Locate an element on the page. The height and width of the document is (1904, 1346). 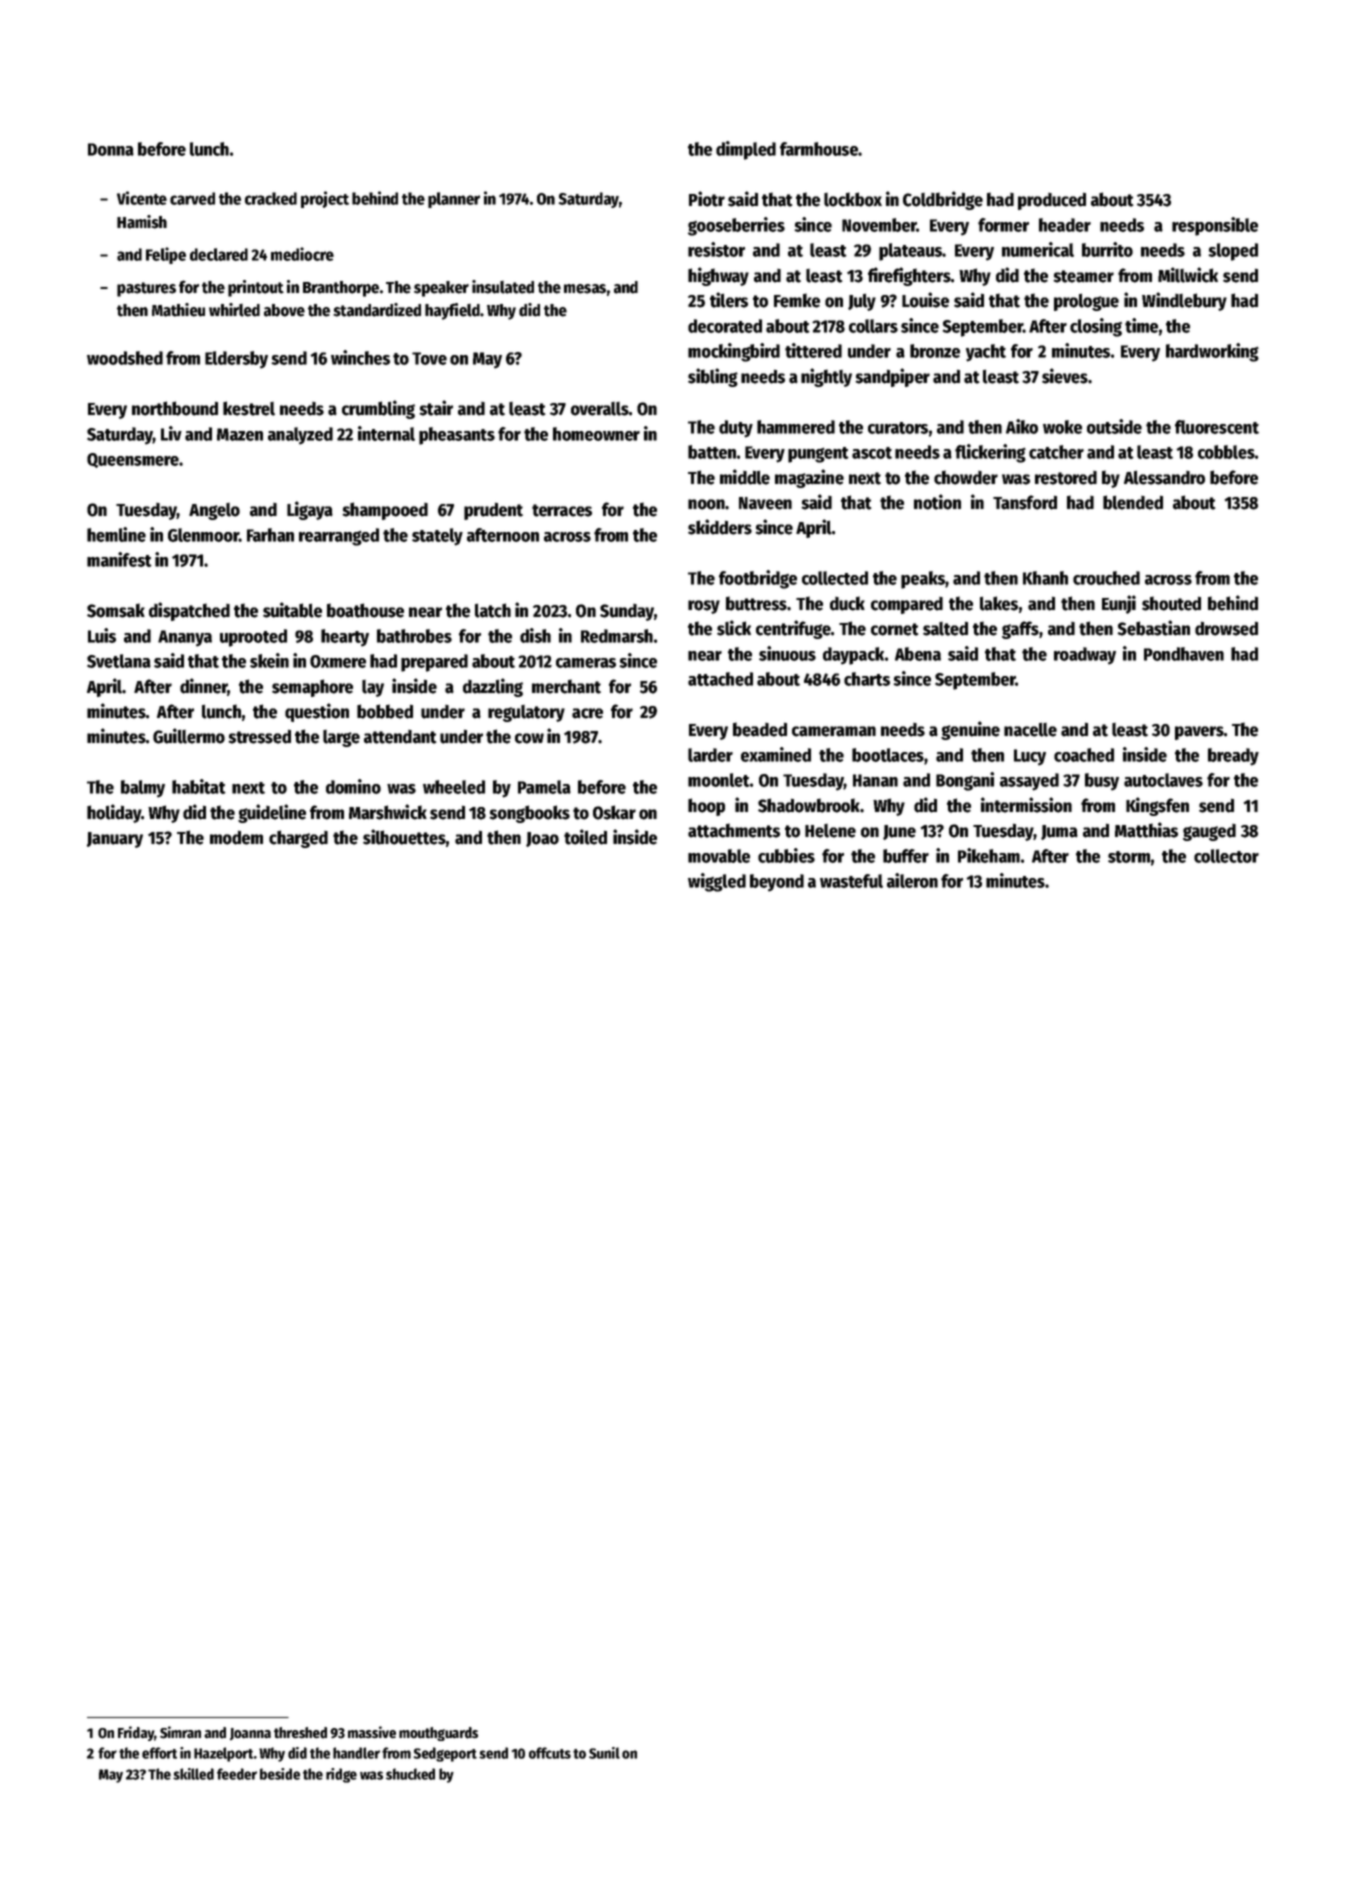
magazine is located at coordinates (809, 478).
